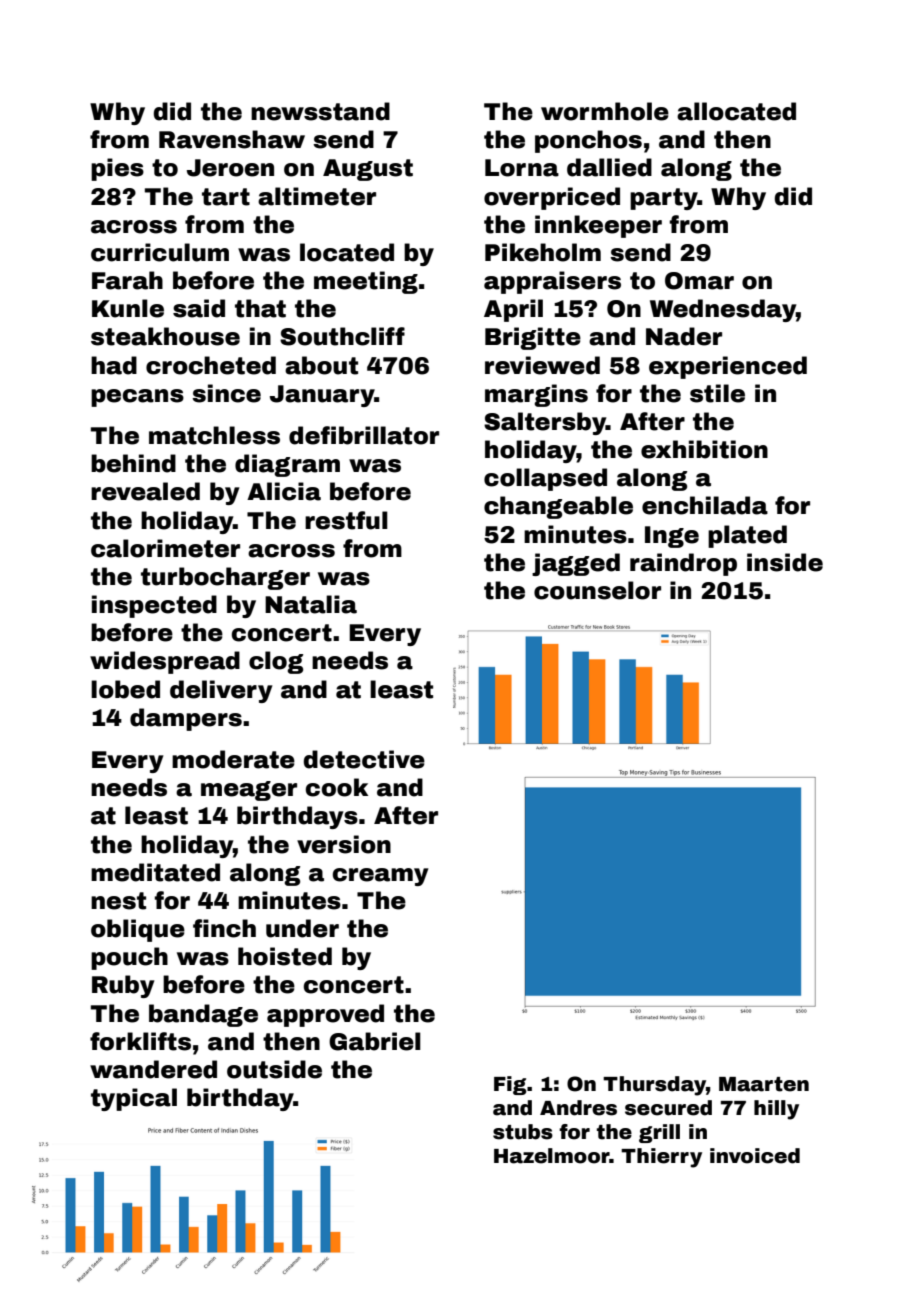  I want to click on counselor, so click(597, 590).
